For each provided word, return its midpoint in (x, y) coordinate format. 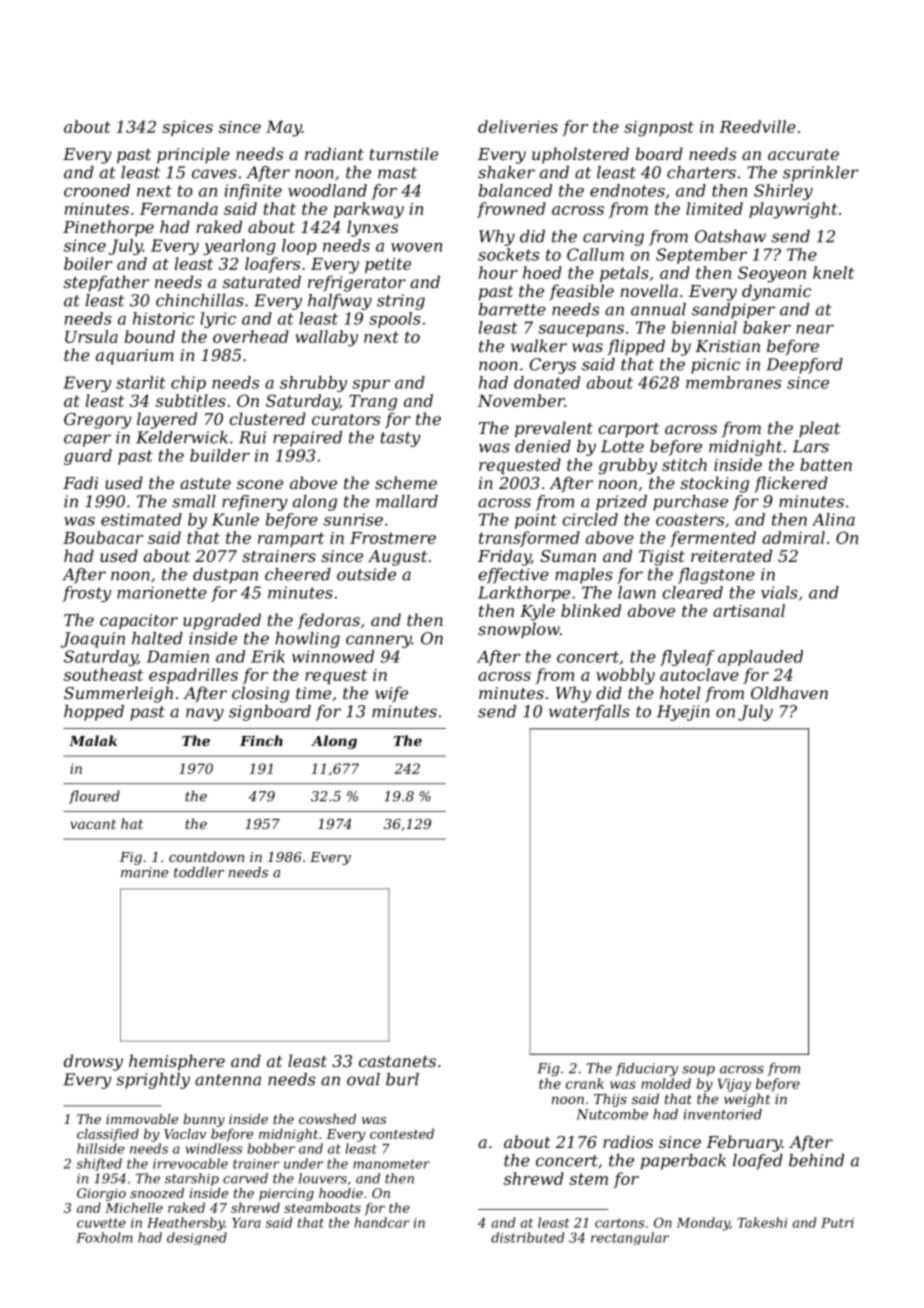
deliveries (518, 126)
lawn (637, 592)
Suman (568, 556)
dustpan (225, 576)
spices (187, 128)
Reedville (757, 126)
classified (108, 1135)
